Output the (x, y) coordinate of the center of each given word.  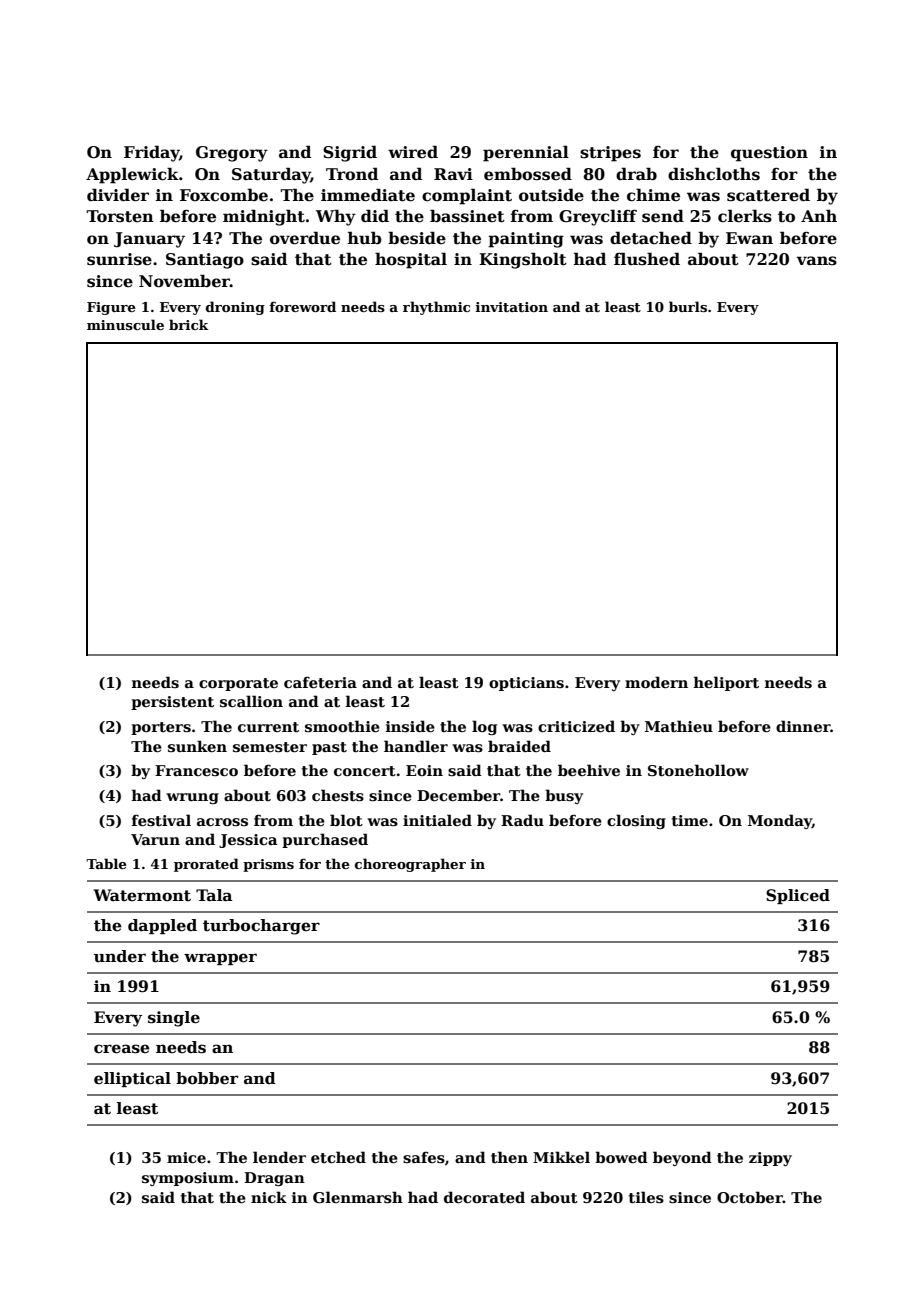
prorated (206, 865)
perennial (526, 153)
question (769, 154)
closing (636, 821)
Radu (522, 820)
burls (688, 306)
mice (186, 1157)
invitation (511, 307)
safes (424, 1158)
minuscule (125, 324)
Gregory (232, 154)
